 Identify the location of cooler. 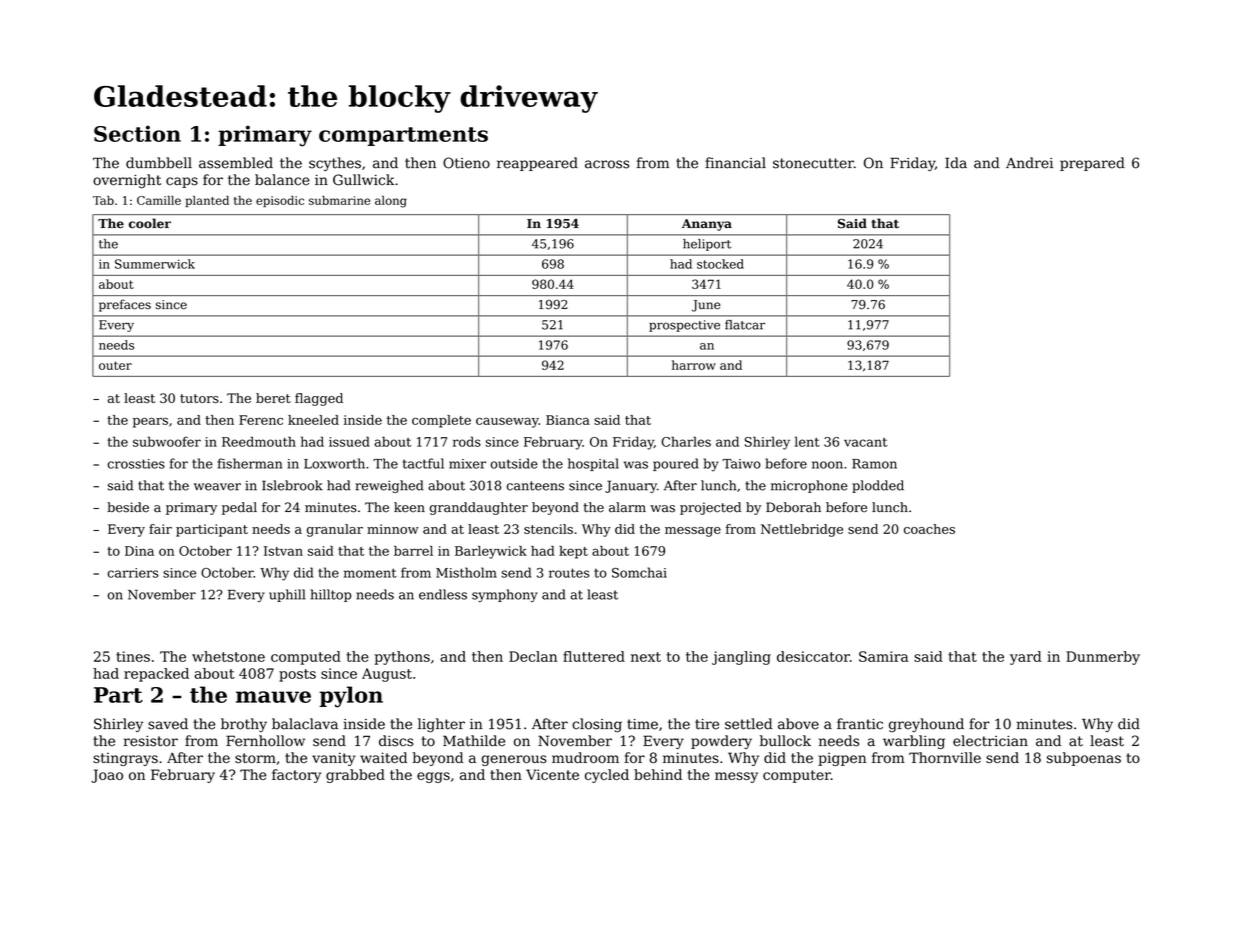
(150, 223).
